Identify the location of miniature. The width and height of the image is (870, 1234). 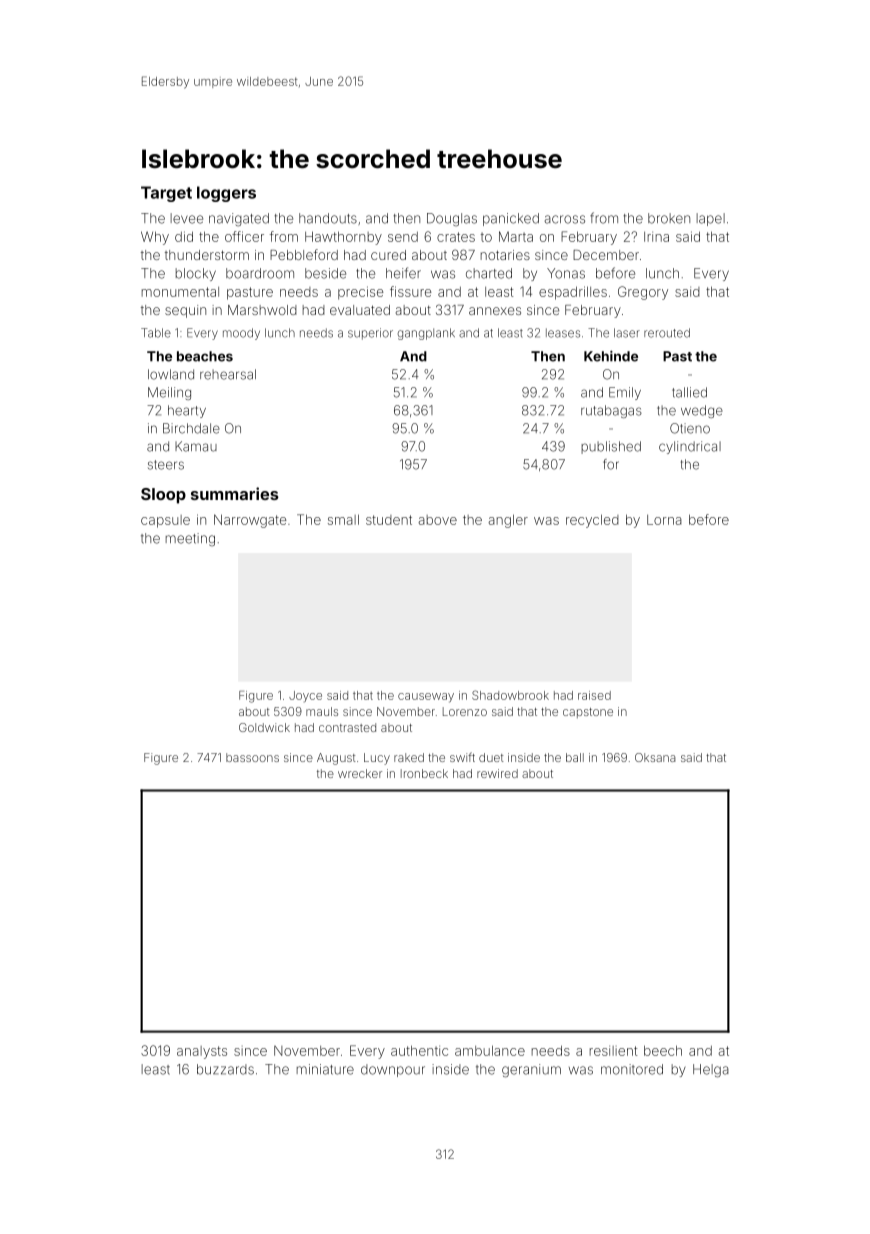
(325, 1069).
